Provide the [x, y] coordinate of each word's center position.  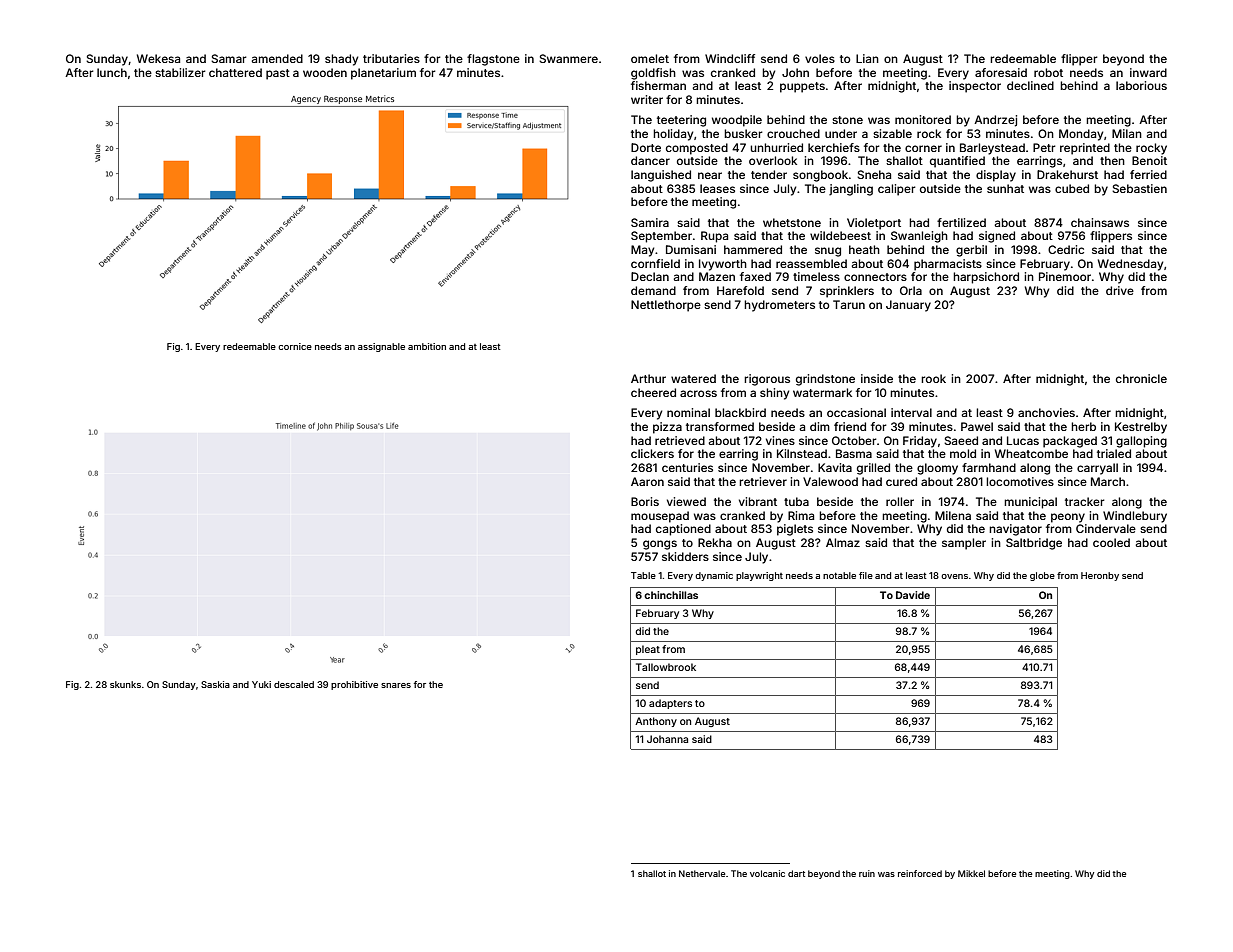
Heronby [1100, 576]
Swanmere [568, 58]
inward [1148, 72]
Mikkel [971, 873]
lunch [112, 72]
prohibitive [354, 685]
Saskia [215, 684]
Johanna [667, 739]
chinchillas [671, 595]
